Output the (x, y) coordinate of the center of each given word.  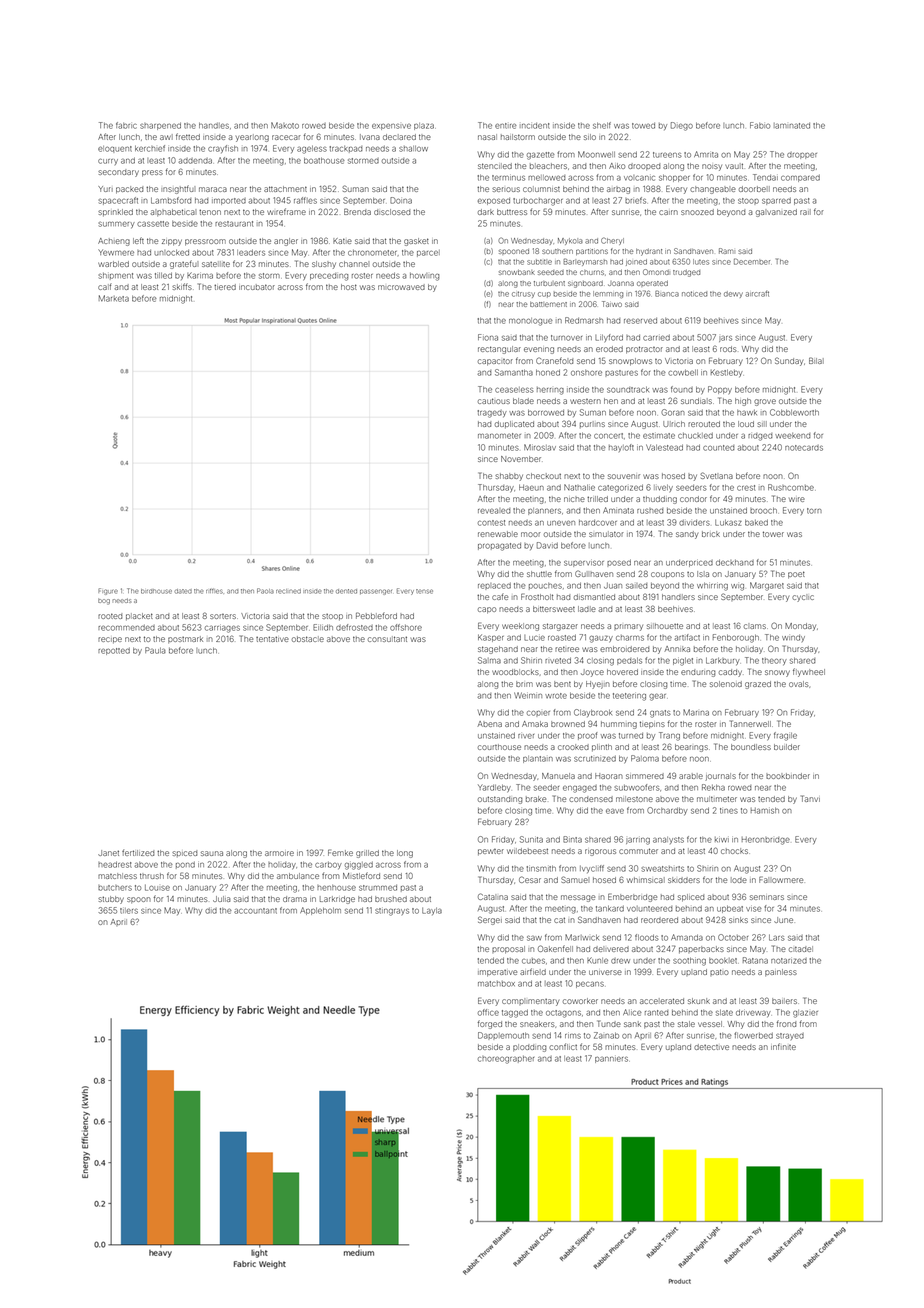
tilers (129, 911)
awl (166, 137)
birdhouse (156, 591)
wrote (556, 696)
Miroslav (540, 447)
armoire (279, 853)
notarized (789, 961)
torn (814, 511)
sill (762, 424)
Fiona (488, 337)
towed (643, 126)
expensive (391, 127)
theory (774, 661)
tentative (272, 639)
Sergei (490, 920)
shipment (116, 276)
